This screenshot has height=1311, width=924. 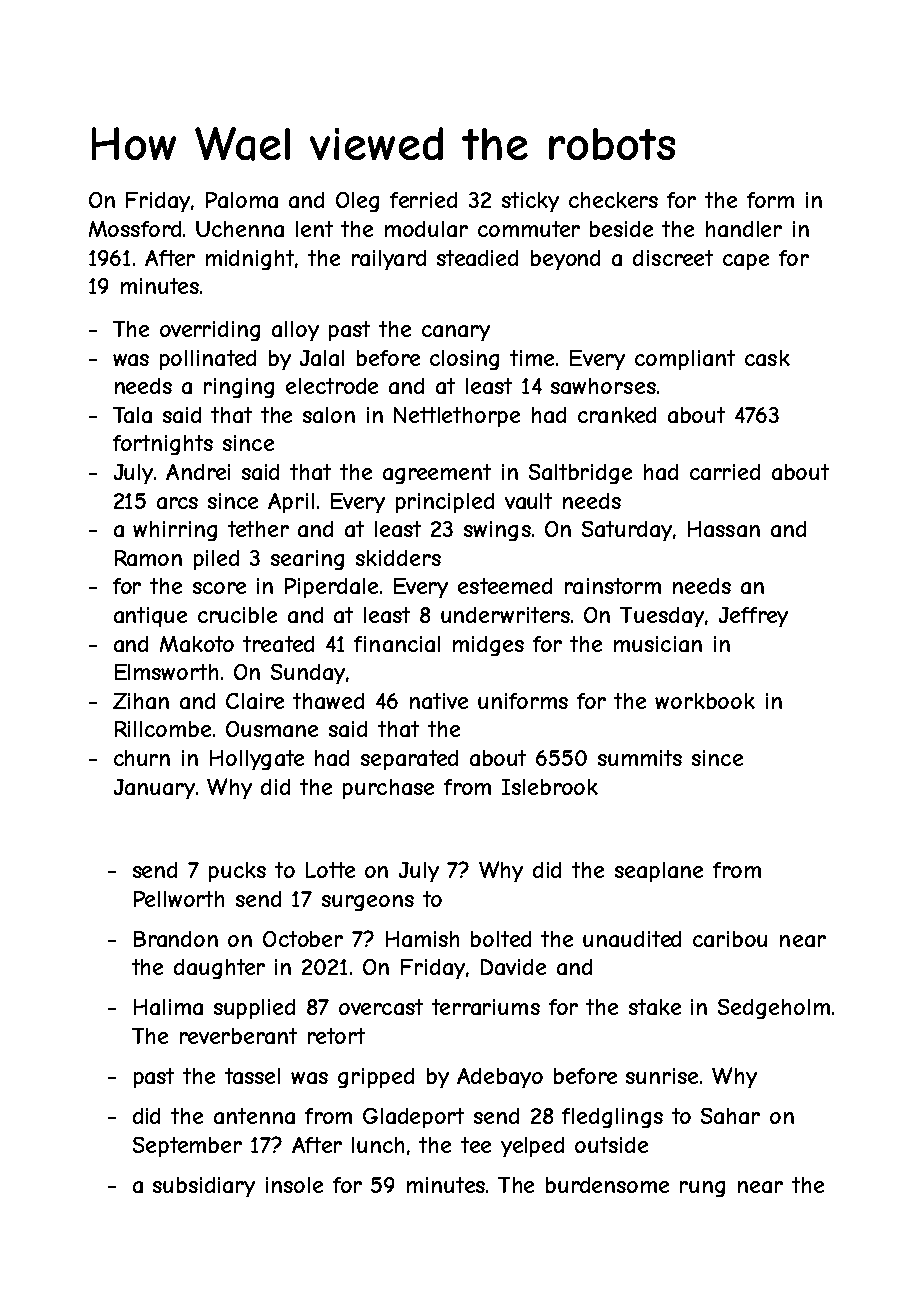 What do you see at coordinates (204, 1187) in the screenshot?
I see `subsidiary` at bounding box center [204, 1187].
